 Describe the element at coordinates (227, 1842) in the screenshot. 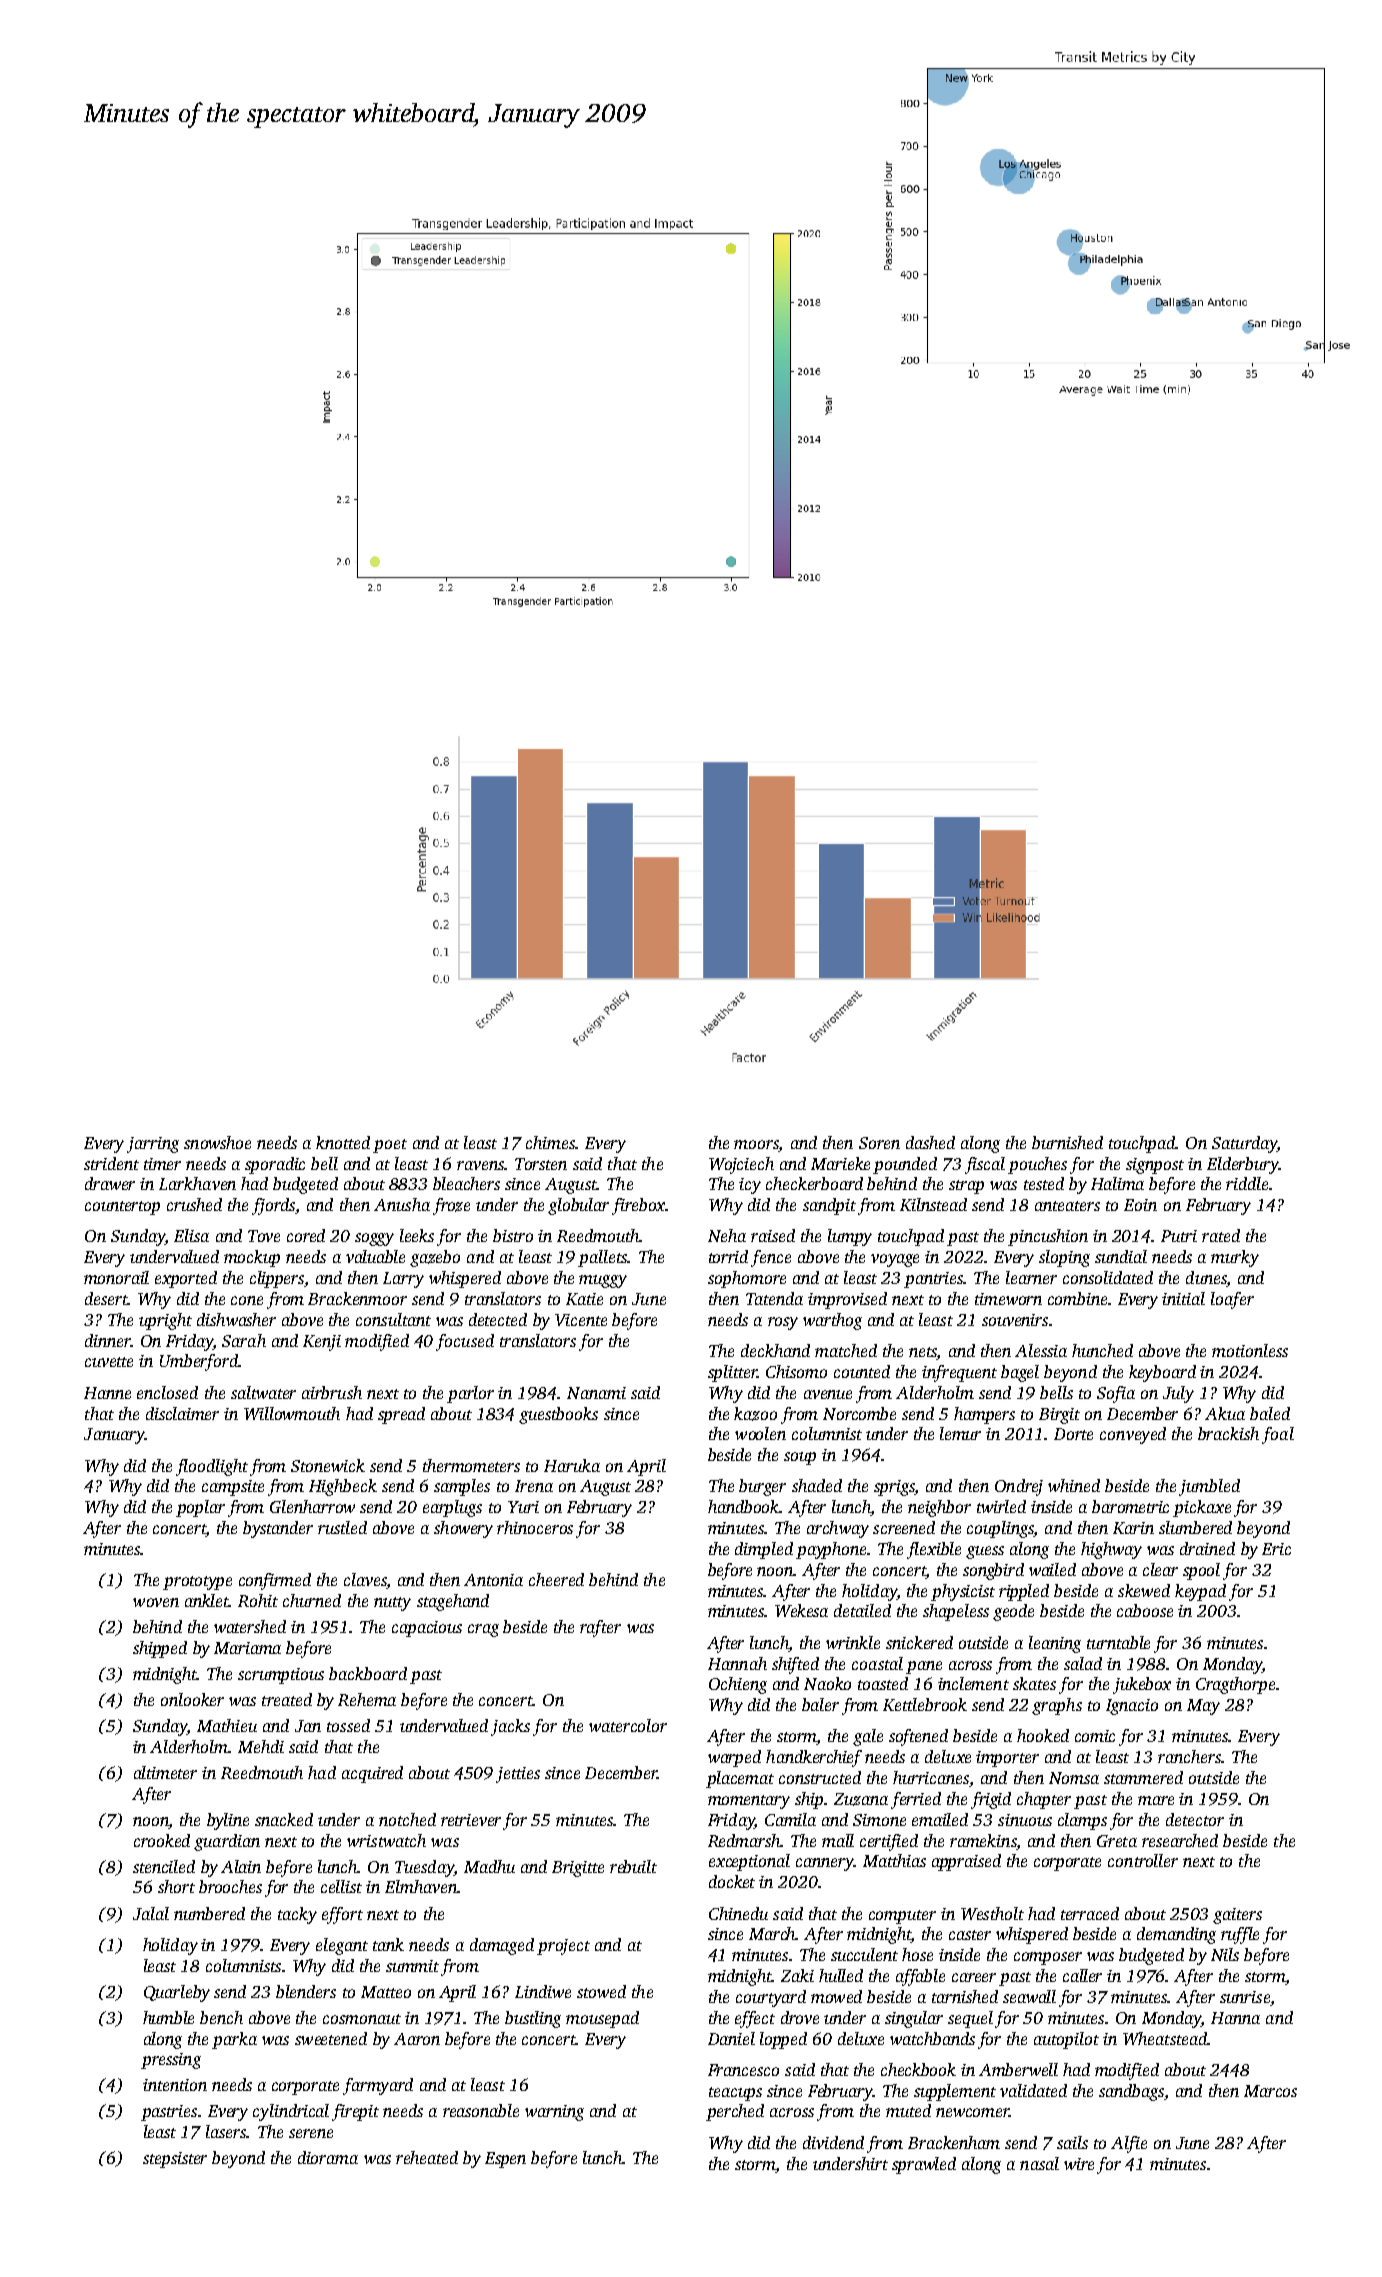

I see `guardian` at that location.
